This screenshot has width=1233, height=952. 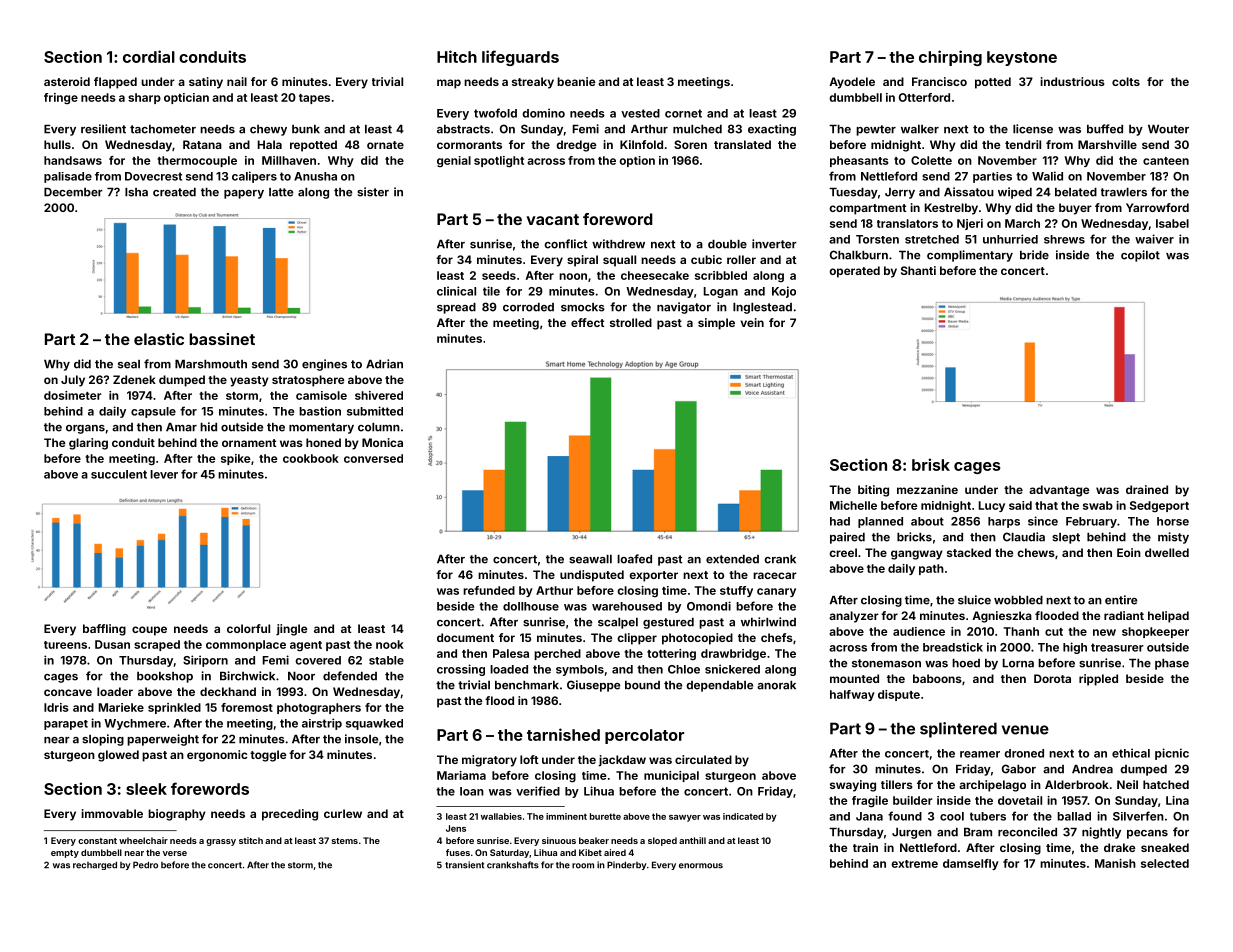 What do you see at coordinates (153, 412) in the screenshot?
I see `capsule` at bounding box center [153, 412].
